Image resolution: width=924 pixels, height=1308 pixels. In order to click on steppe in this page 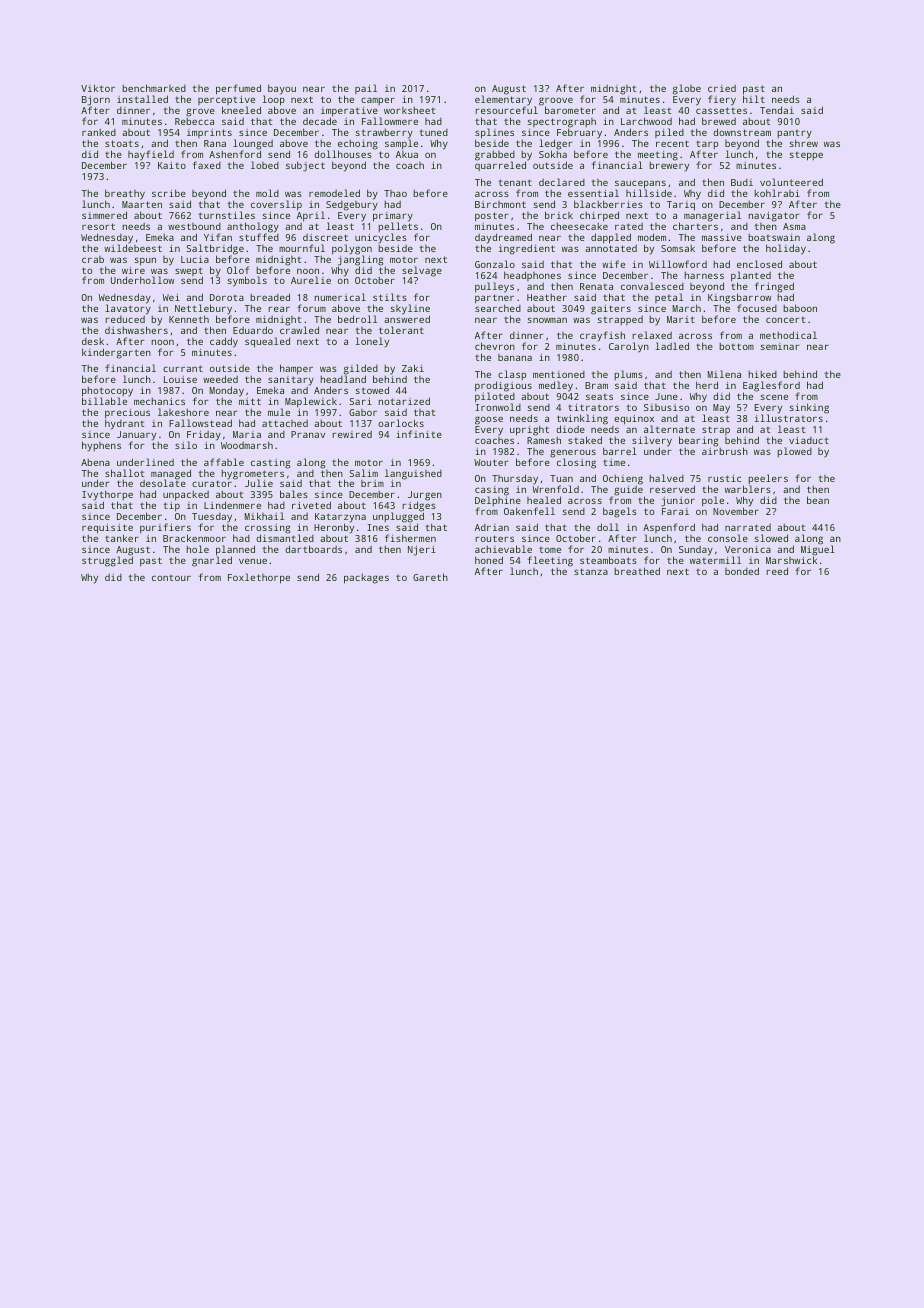, I will do `click(806, 156)`.
